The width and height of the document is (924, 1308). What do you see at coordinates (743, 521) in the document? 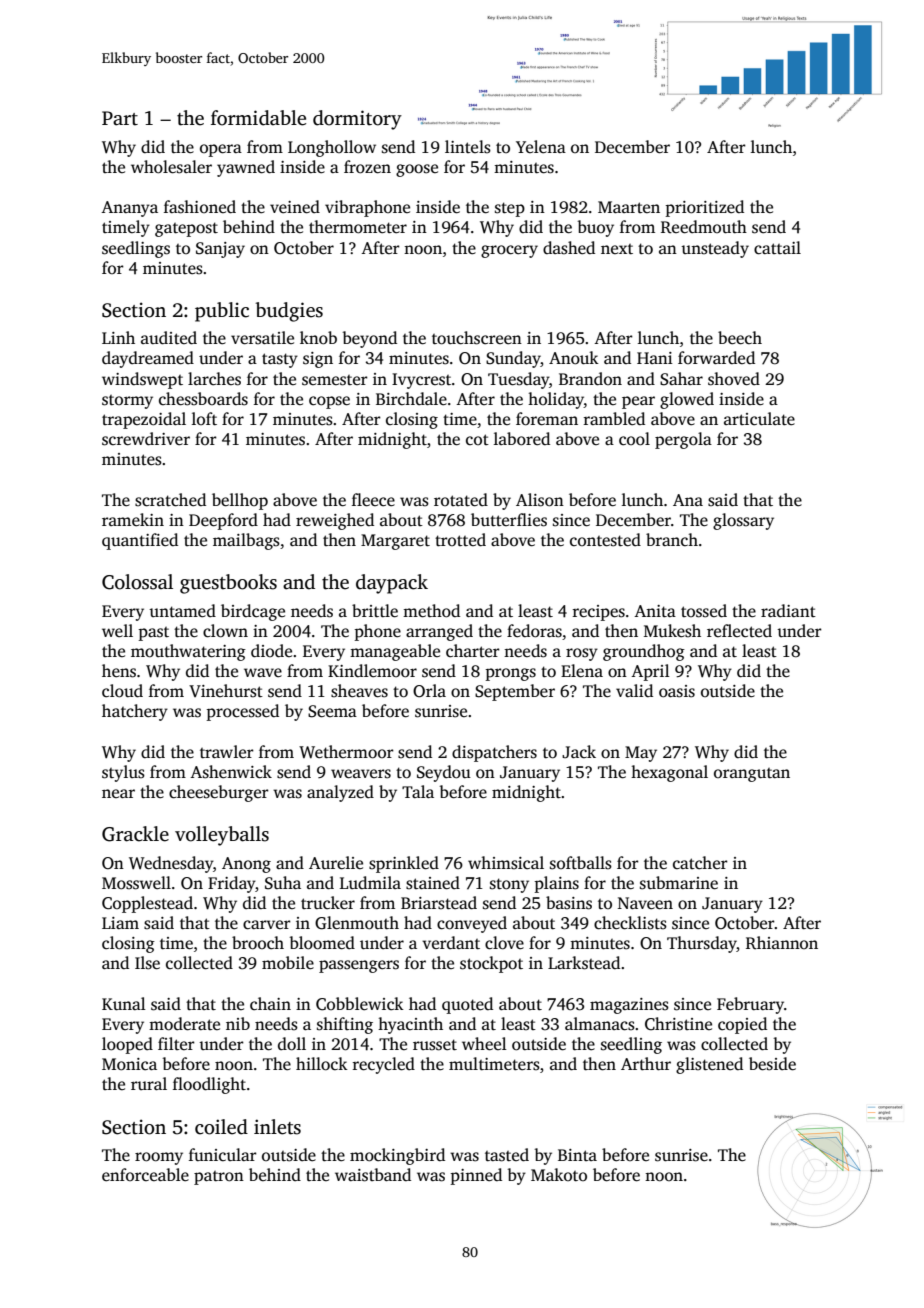
I see `glossary` at bounding box center [743, 521].
